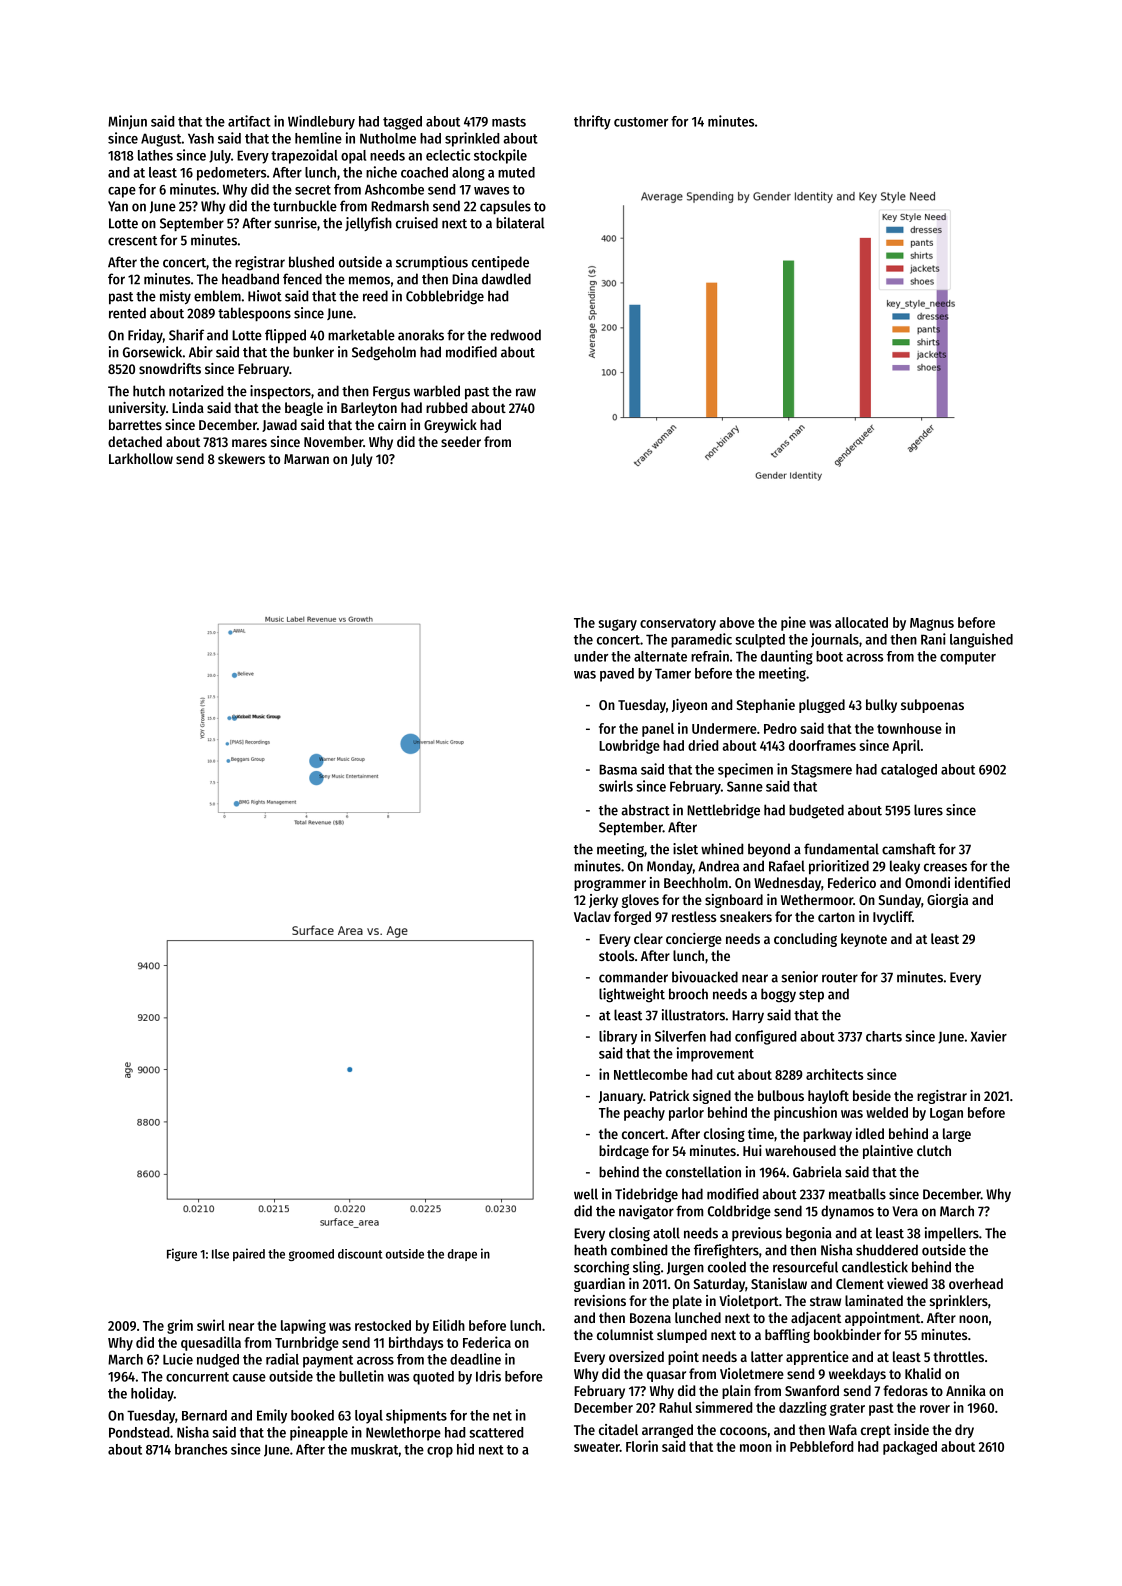 Image resolution: width=1122 pixels, height=1586 pixels. What do you see at coordinates (592, 916) in the document?
I see `Vaclav` at bounding box center [592, 916].
